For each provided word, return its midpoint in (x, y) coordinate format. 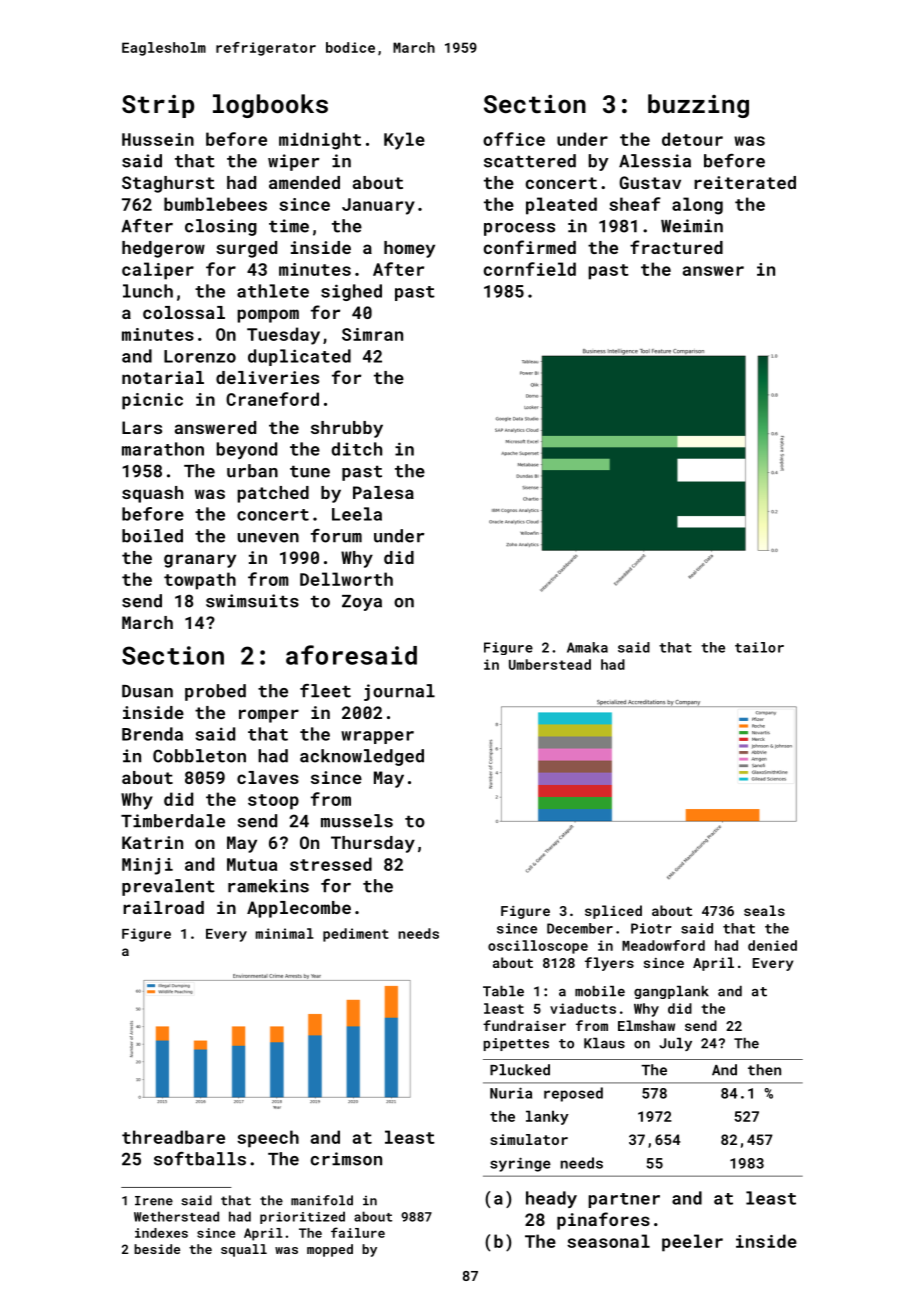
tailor (759, 647)
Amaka (587, 647)
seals (764, 910)
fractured (676, 247)
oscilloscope (538, 947)
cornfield (530, 269)
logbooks (270, 106)
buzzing (698, 106)
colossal (184, 312)
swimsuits (252, 601)
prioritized (302, 1217)
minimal (285, 933)
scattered (530, 161)
